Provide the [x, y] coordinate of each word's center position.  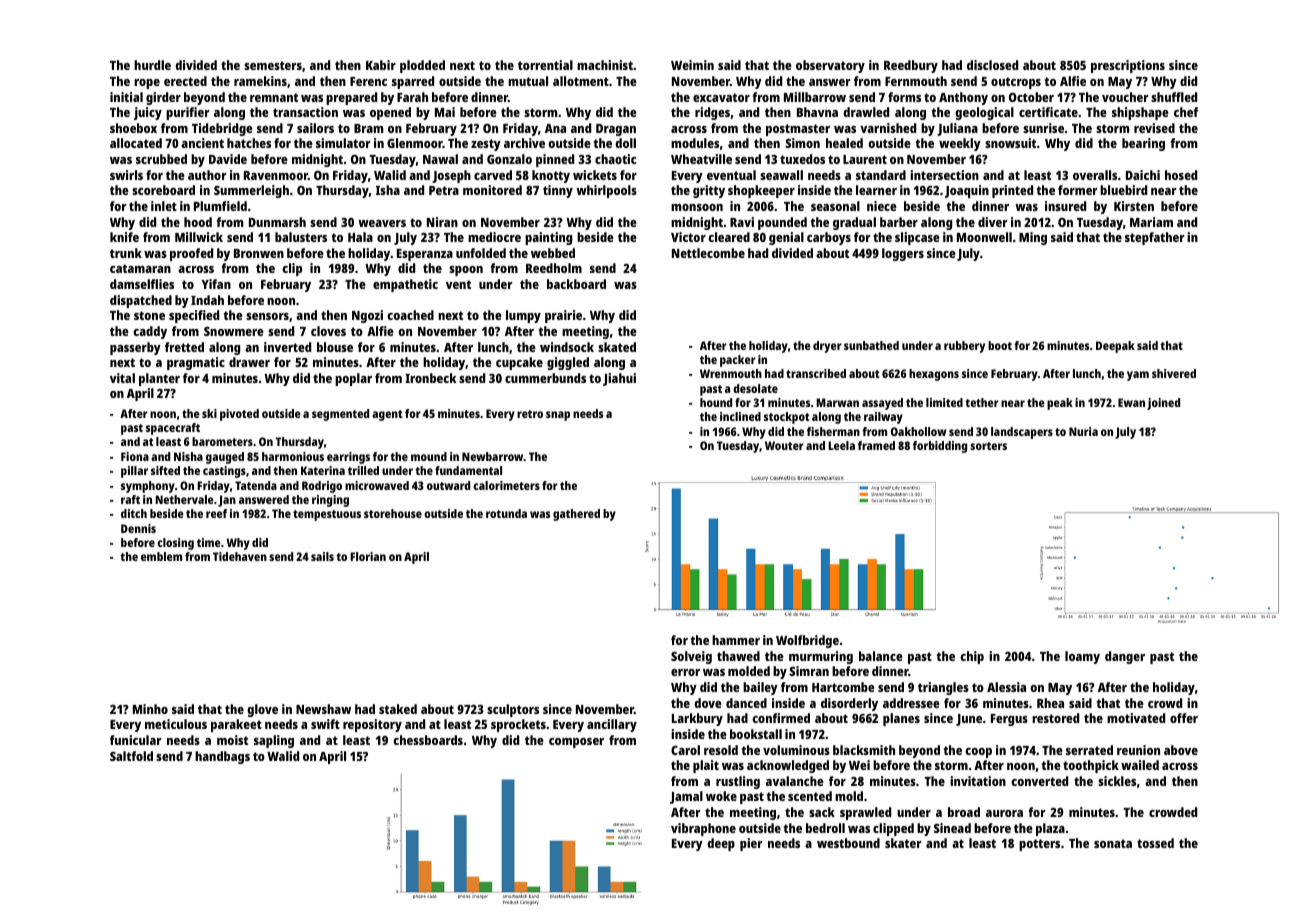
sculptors [513, 710]
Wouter [784, 445]
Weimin [692, 65]
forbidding [940, 447]
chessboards [428, 740]
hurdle [152, 65]
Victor [688, 237]
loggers [903, 254]
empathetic [405, 285]
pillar [134, 472]
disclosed [992, 65]
